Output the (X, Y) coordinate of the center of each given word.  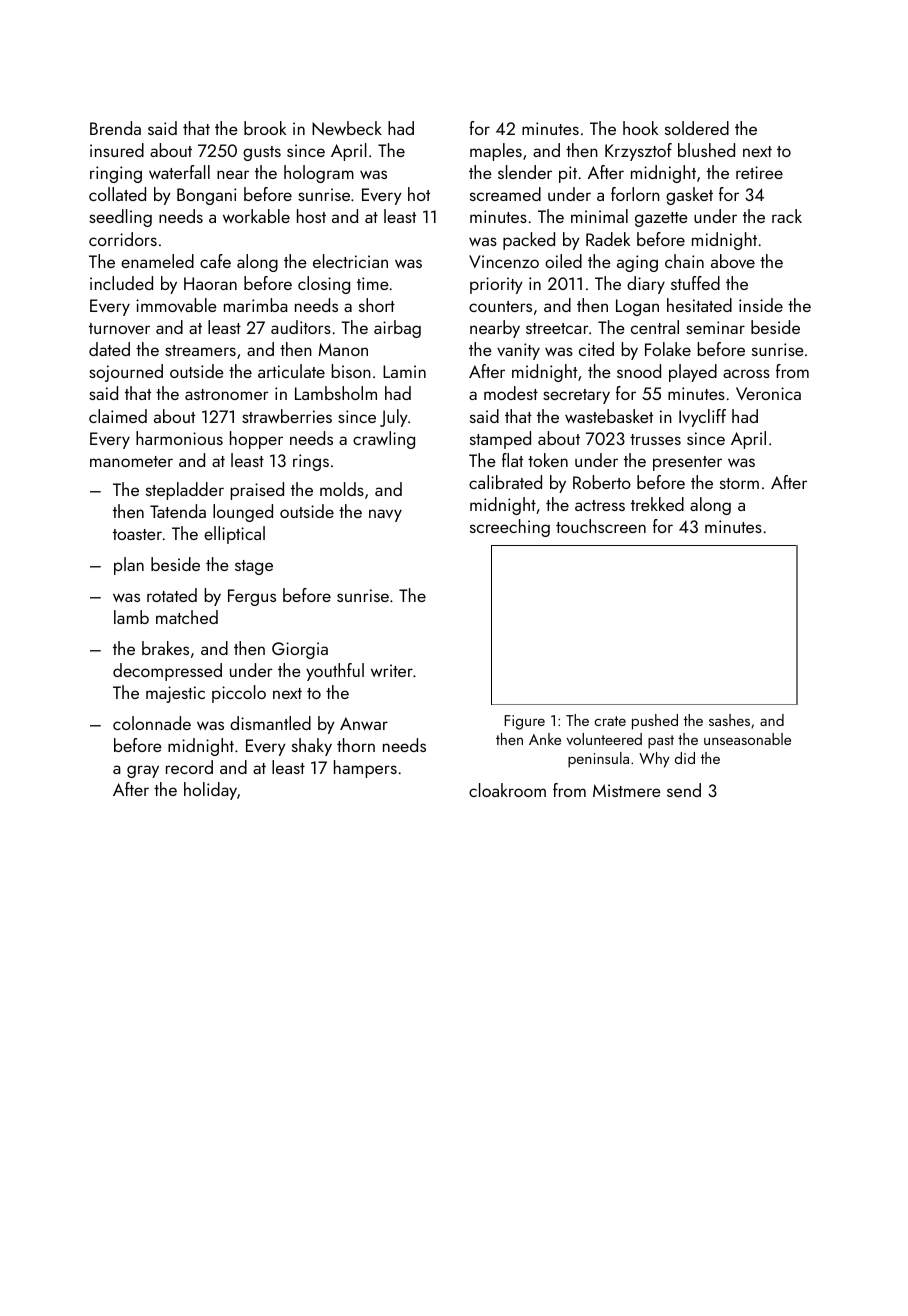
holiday (210, 791)
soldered (697, 128)
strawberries (287, 416)
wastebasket (609, 416)
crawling (384, 440)
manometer (131, 461)
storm (739, 483)
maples (496, 152)
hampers (365, 769)
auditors (301, 327)
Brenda (115, 128)
